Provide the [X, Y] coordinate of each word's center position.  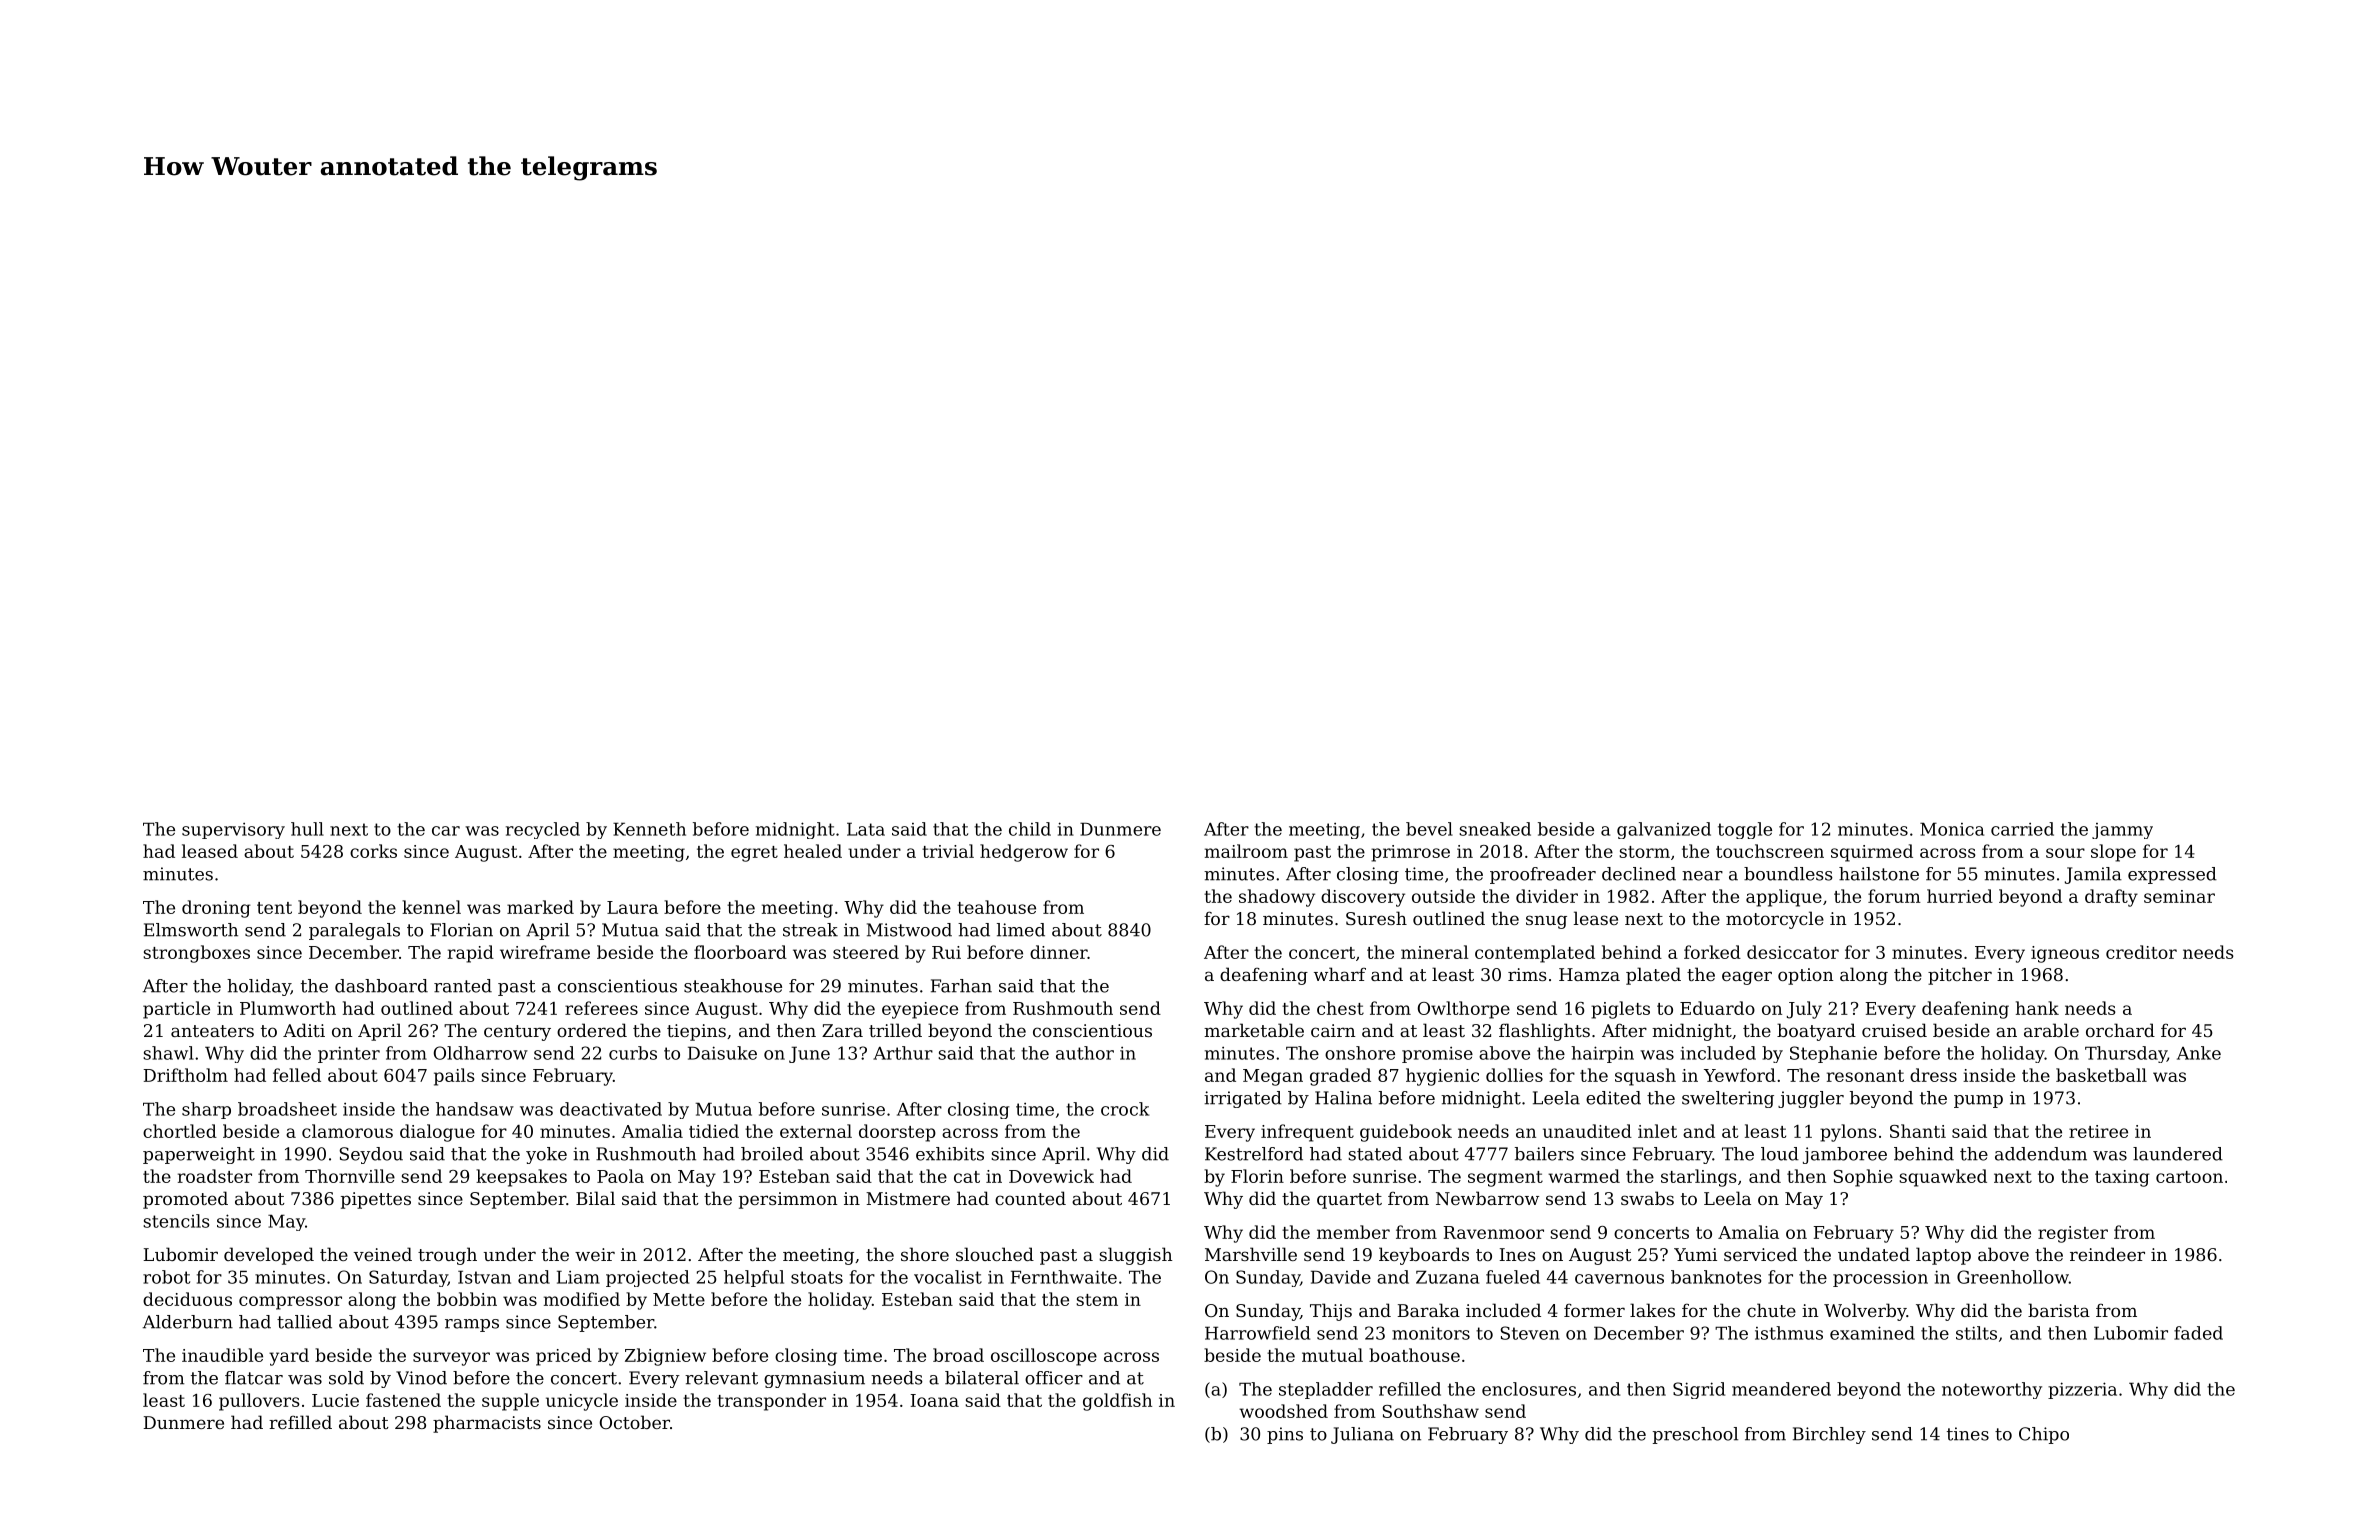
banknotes [1716, 1277]
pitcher [1960, 976]
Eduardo [1717, 1008]
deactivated [611, 1109]
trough [447, 1256]
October [635, 1422]
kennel [431, 907]
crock [1125, 1109]
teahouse [996, 907]
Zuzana [1447, 1277]
